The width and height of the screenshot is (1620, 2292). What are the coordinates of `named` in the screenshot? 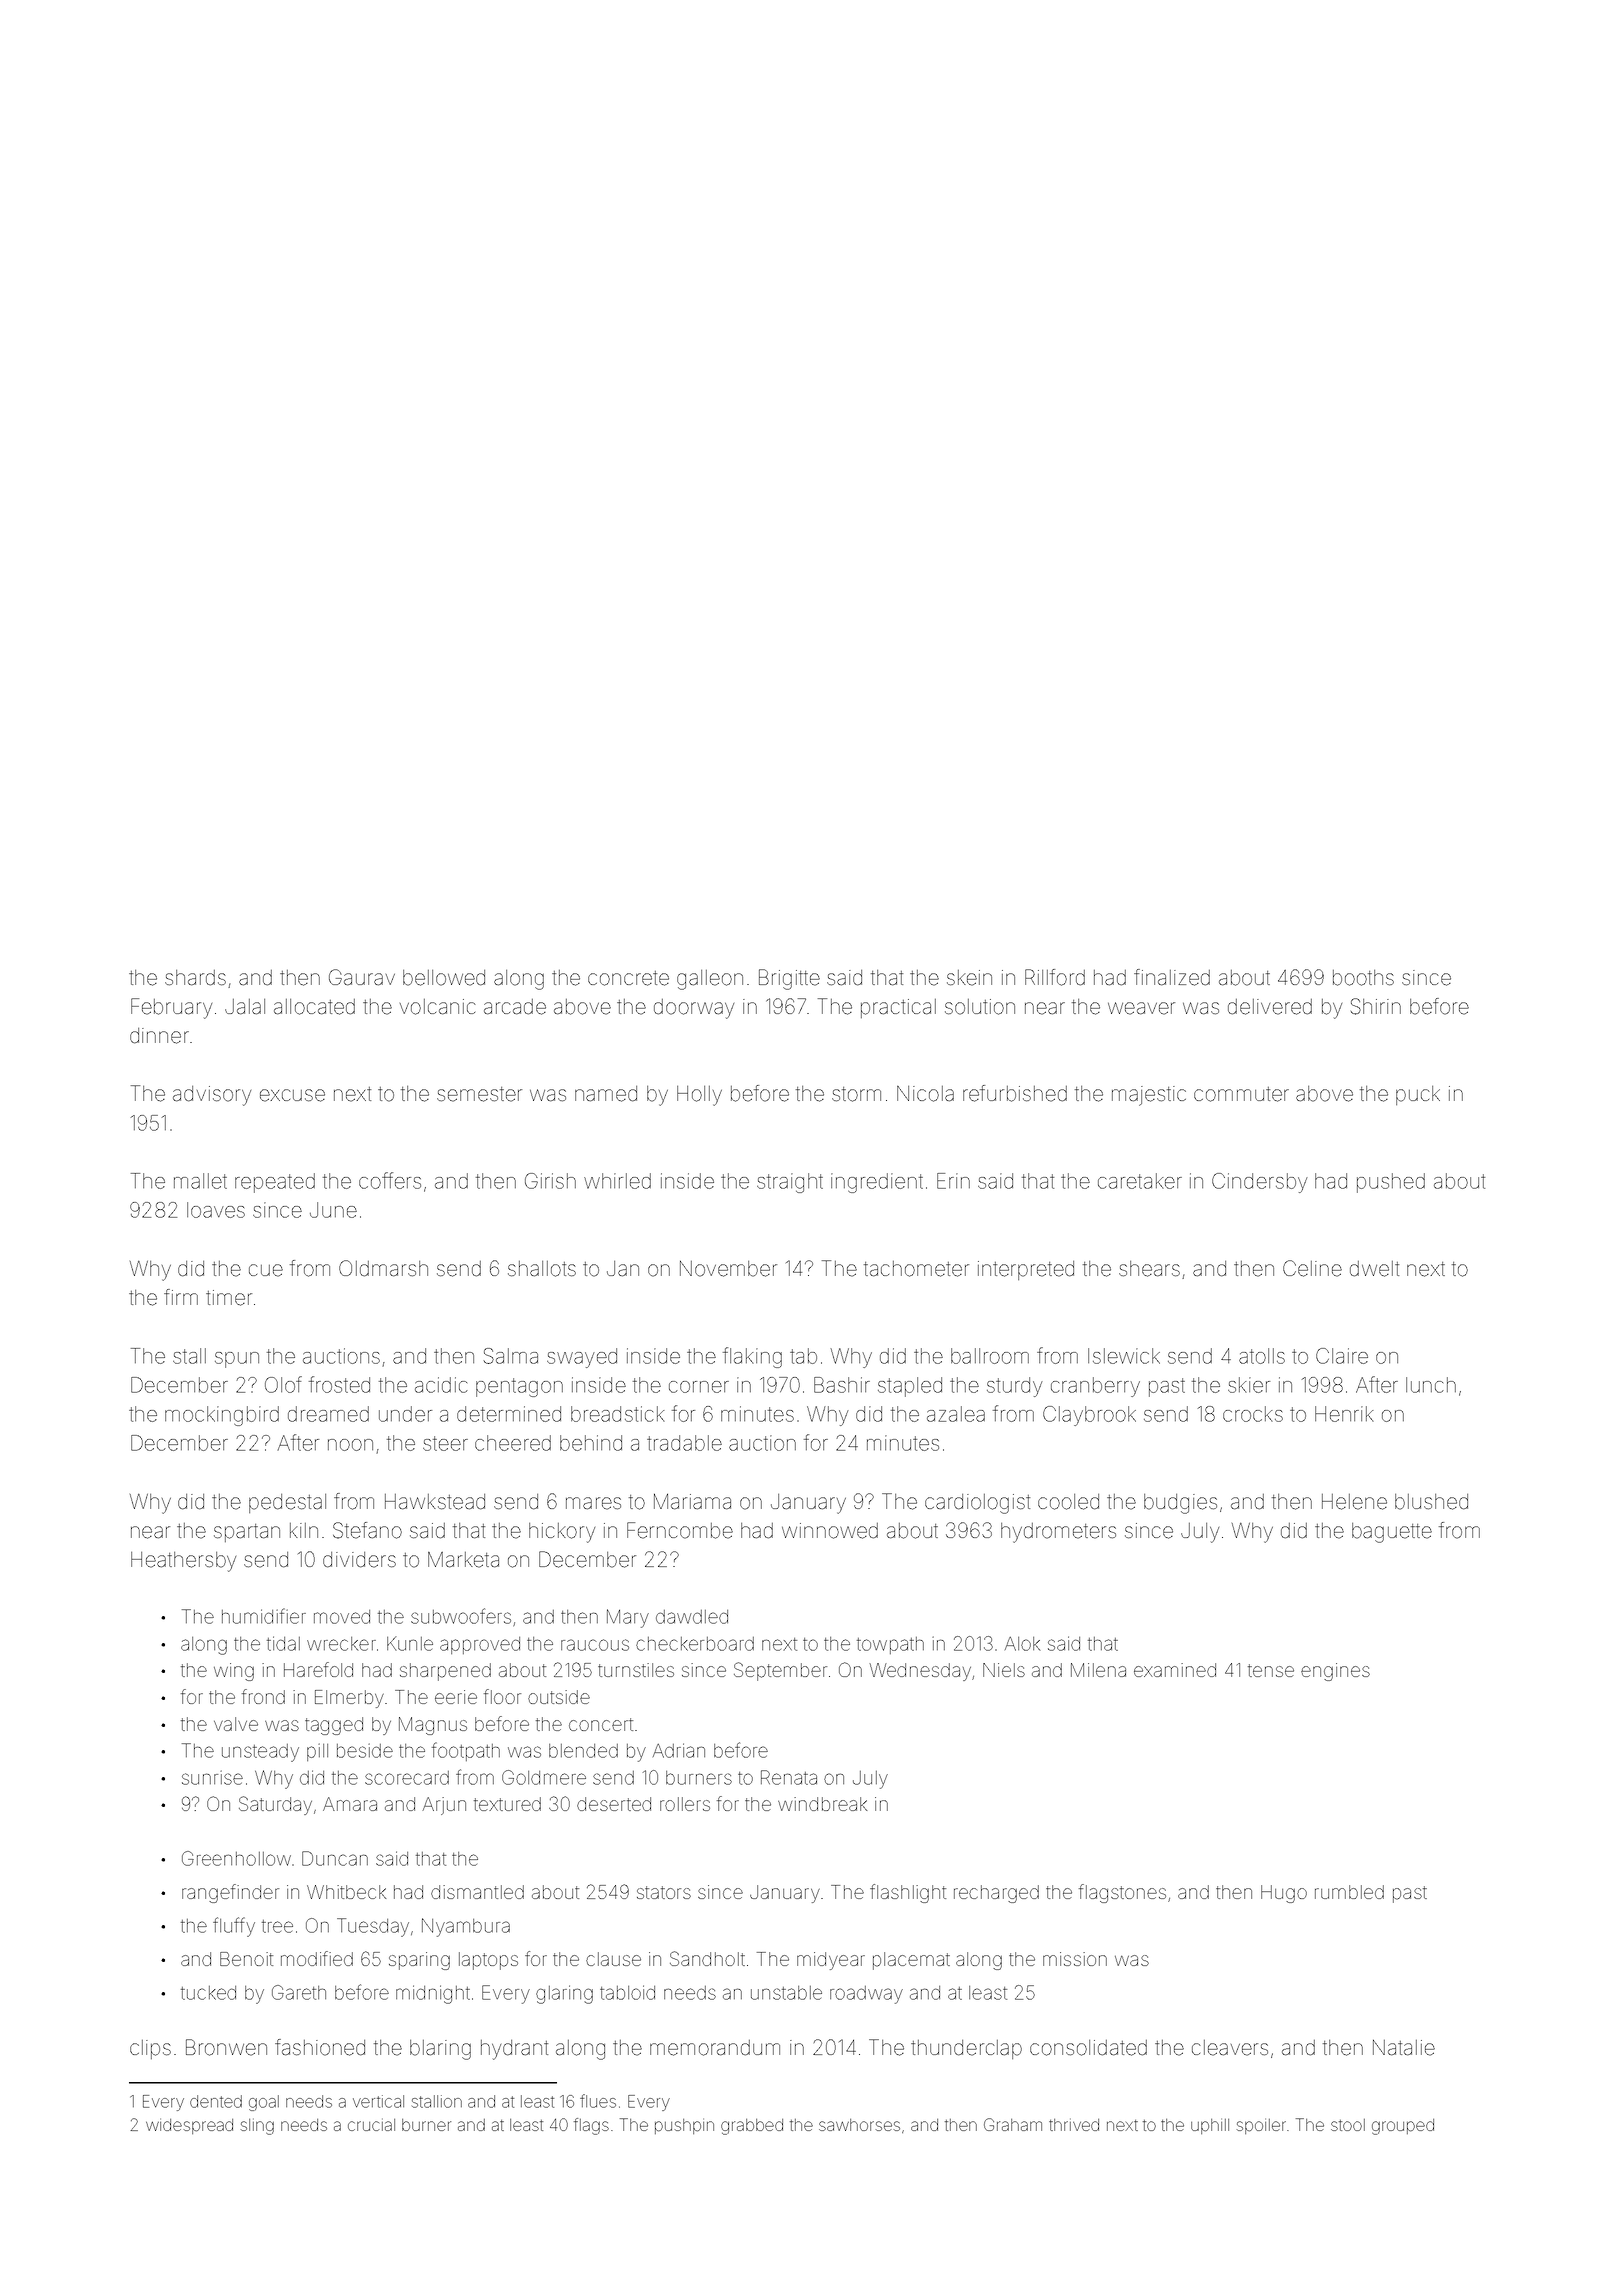 It's located at (606, 1094).
